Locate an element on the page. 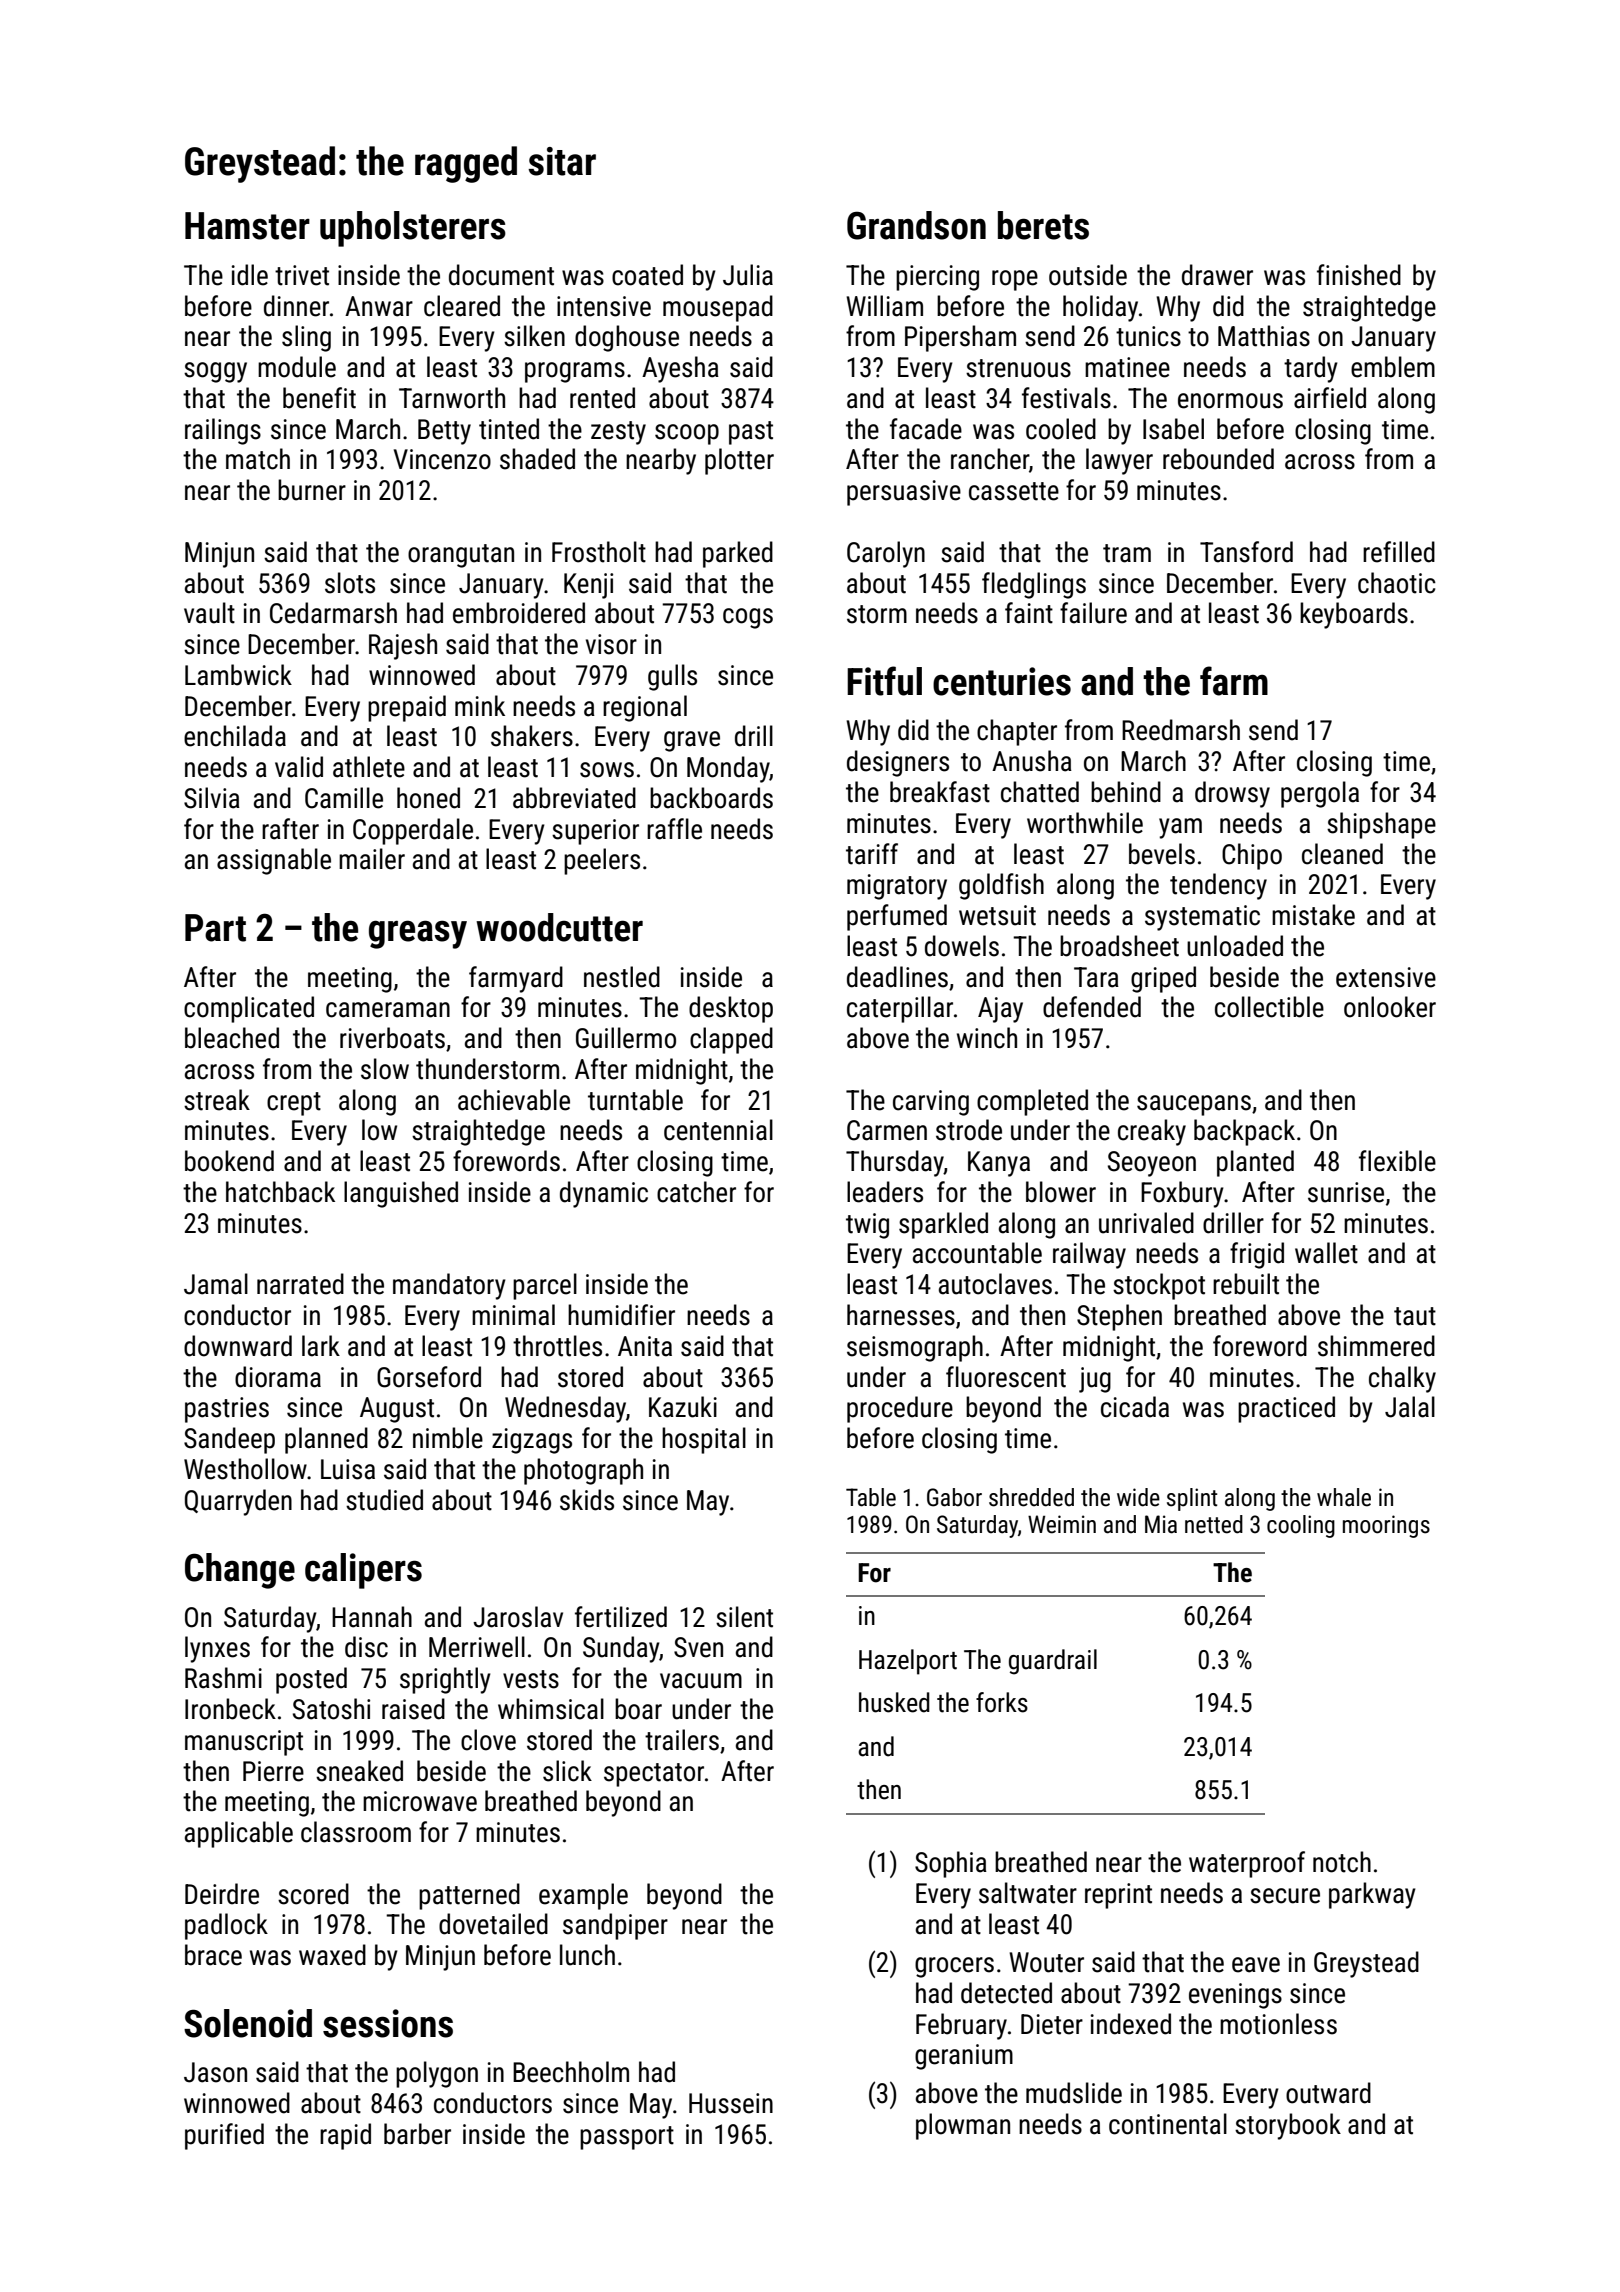 The image size is (1620, 2292). rapid is located at coordinates (345, 2136).
